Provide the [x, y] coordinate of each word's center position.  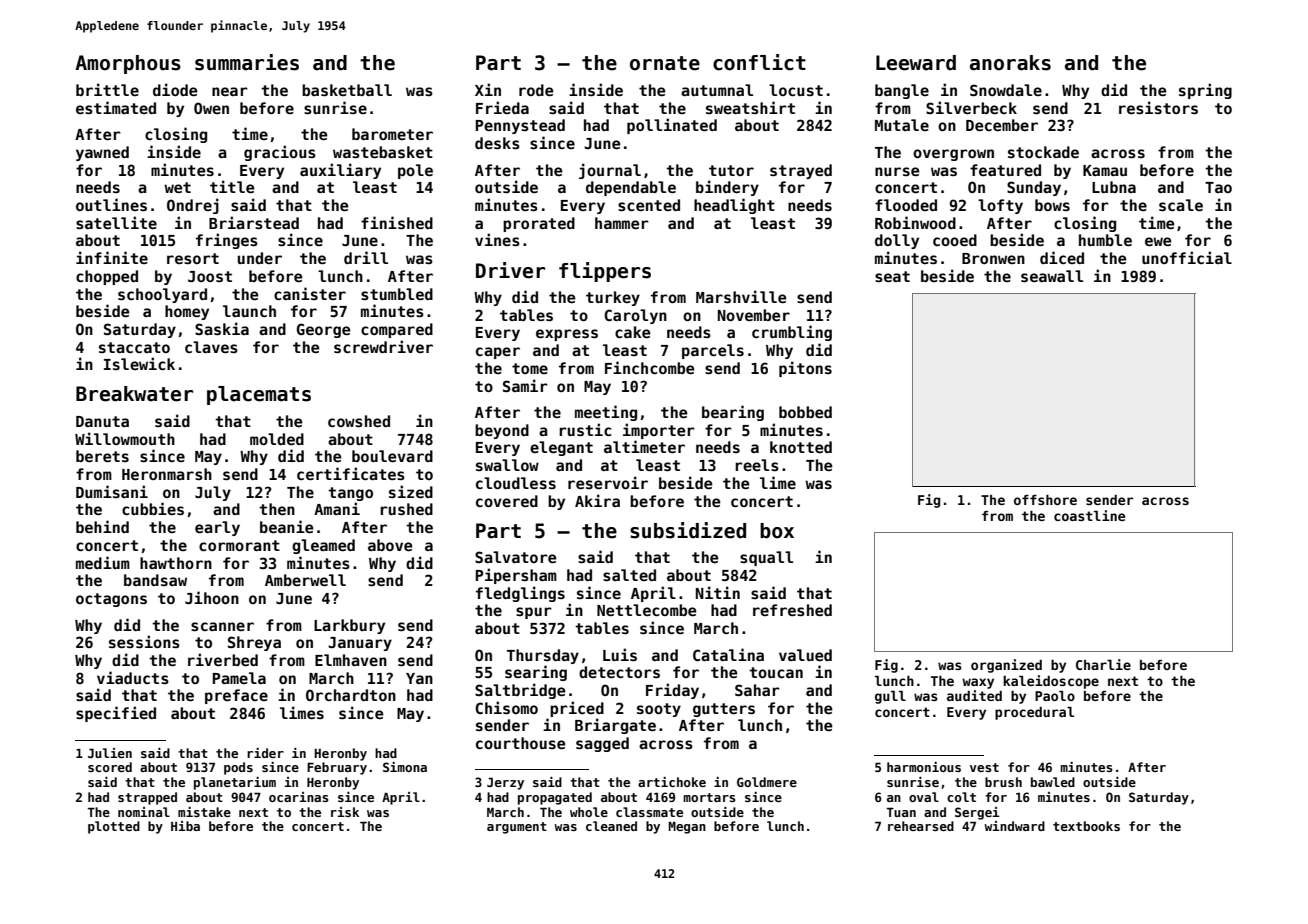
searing [536, 673]
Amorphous [128, 64]
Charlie [1103, 664]
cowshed [359, 421]
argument [517, 828]
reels [757, 465]
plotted [114, 827]
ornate [665, 63]
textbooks [1086, 826]
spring [1205, 91]
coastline [1089, 515]
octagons [111, 600]
